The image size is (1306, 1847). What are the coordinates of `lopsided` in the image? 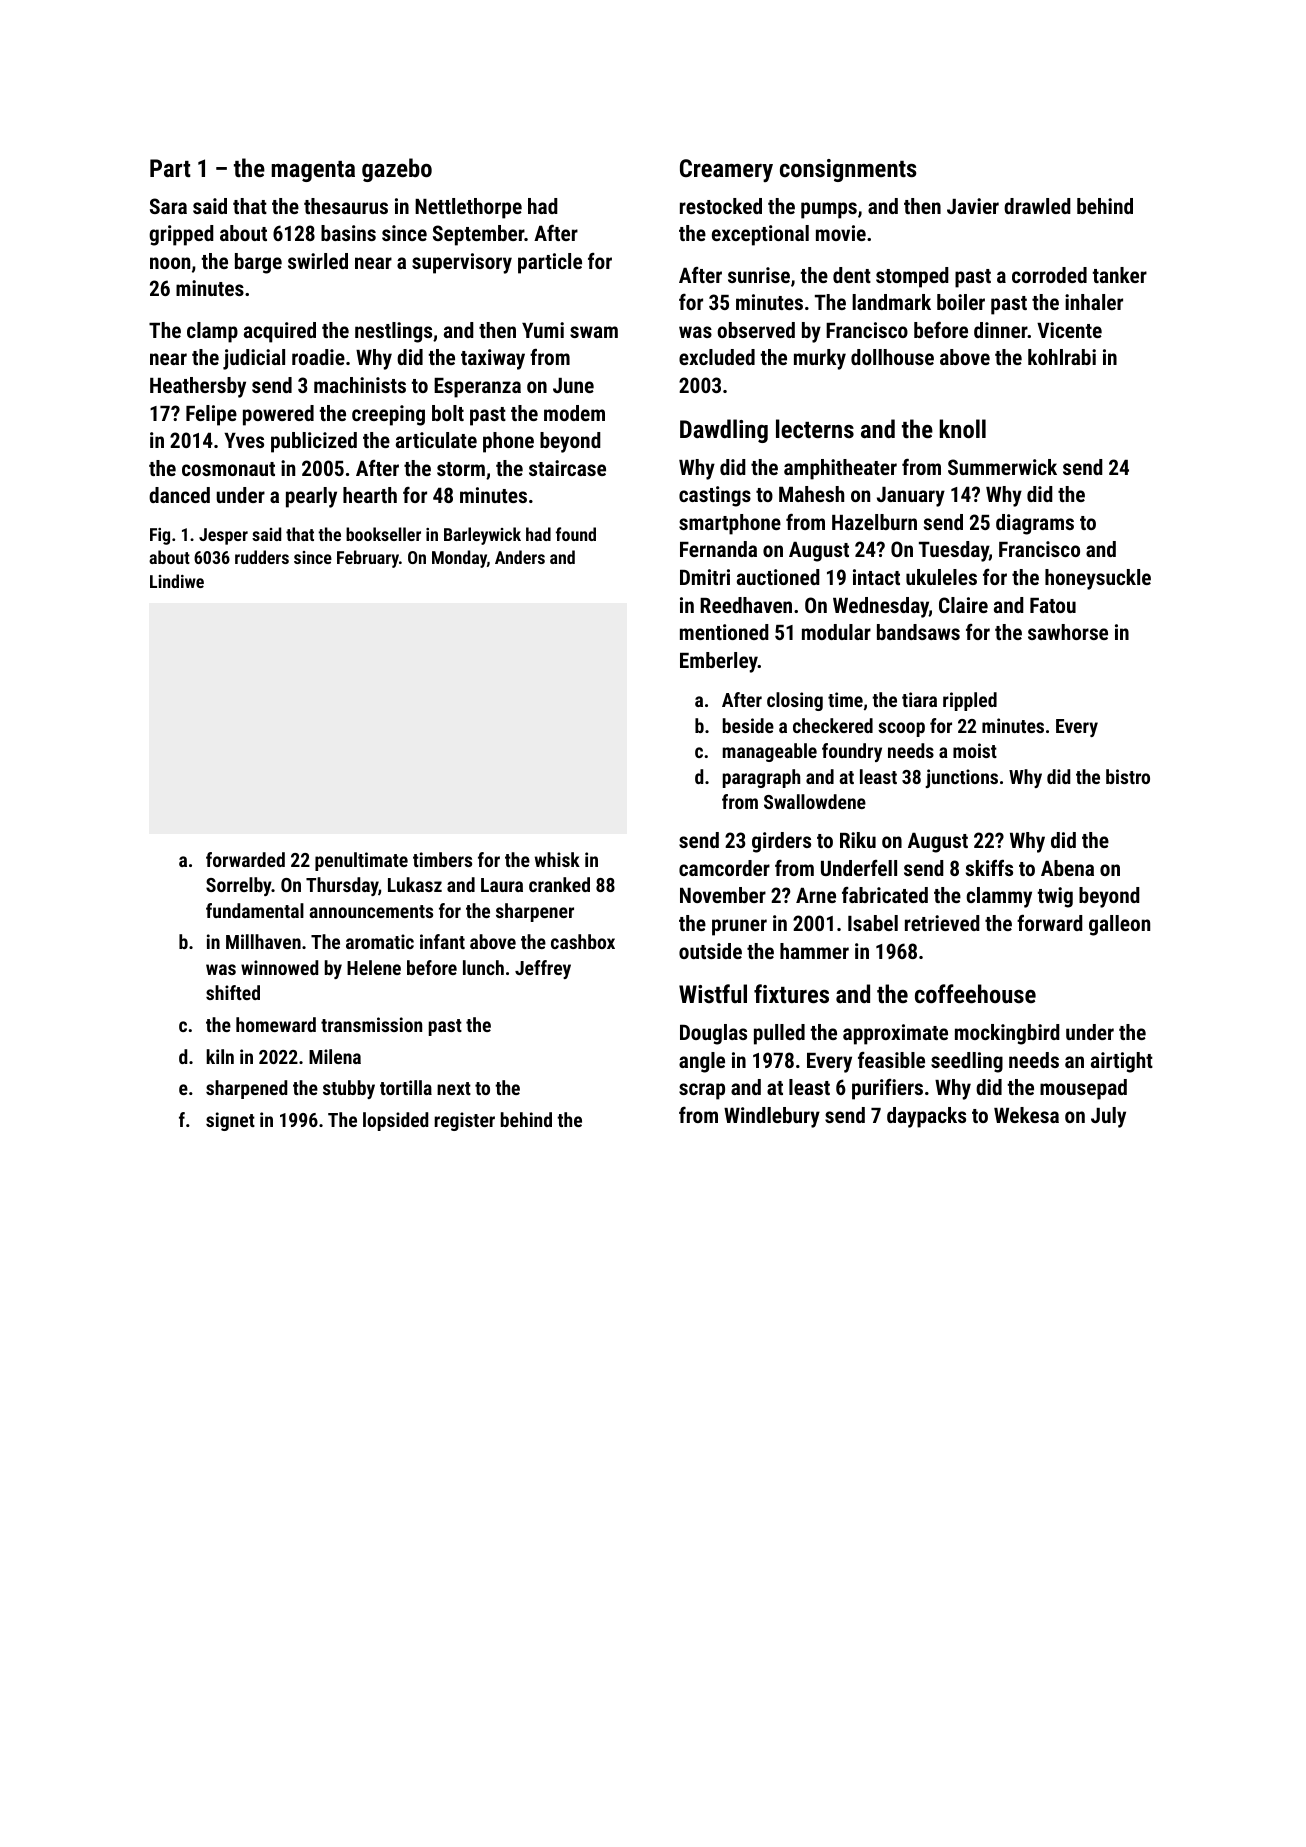 It's located at (395, 1121).
